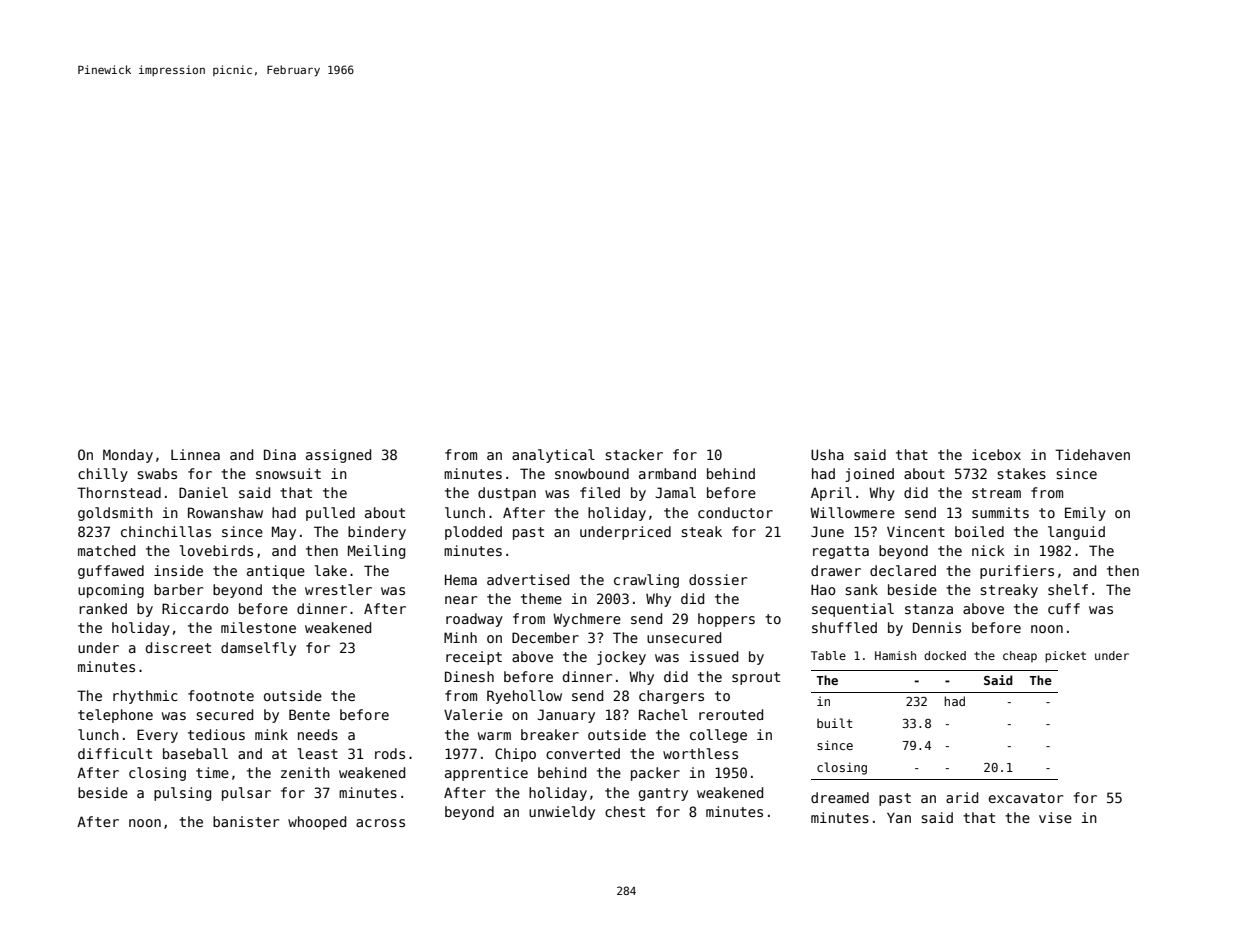  I want to click on rerouted, so click(731, 714).
